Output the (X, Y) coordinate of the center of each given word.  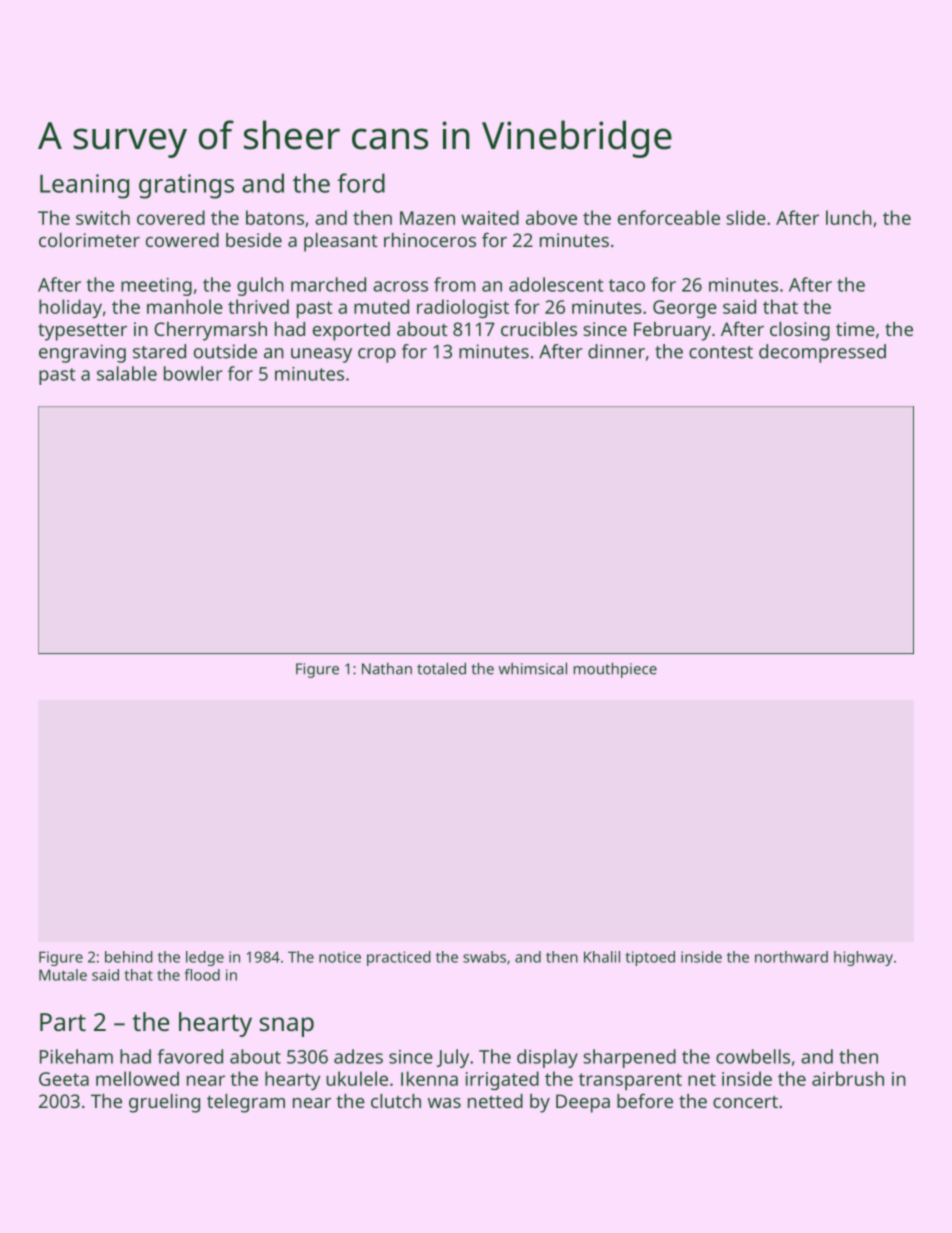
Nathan (387, 669)
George (685, 309)
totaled (441, 668)
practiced (399, 958)
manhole (185, 306)
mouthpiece (615, 670)
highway (863, 958)
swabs (484, 957)
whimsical (533, 668)
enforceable (669, 217)
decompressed (822, 353)
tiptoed (650, 958)
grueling (164, 1103)
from (454, 284)
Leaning (84, 186)
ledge (205, 958)
